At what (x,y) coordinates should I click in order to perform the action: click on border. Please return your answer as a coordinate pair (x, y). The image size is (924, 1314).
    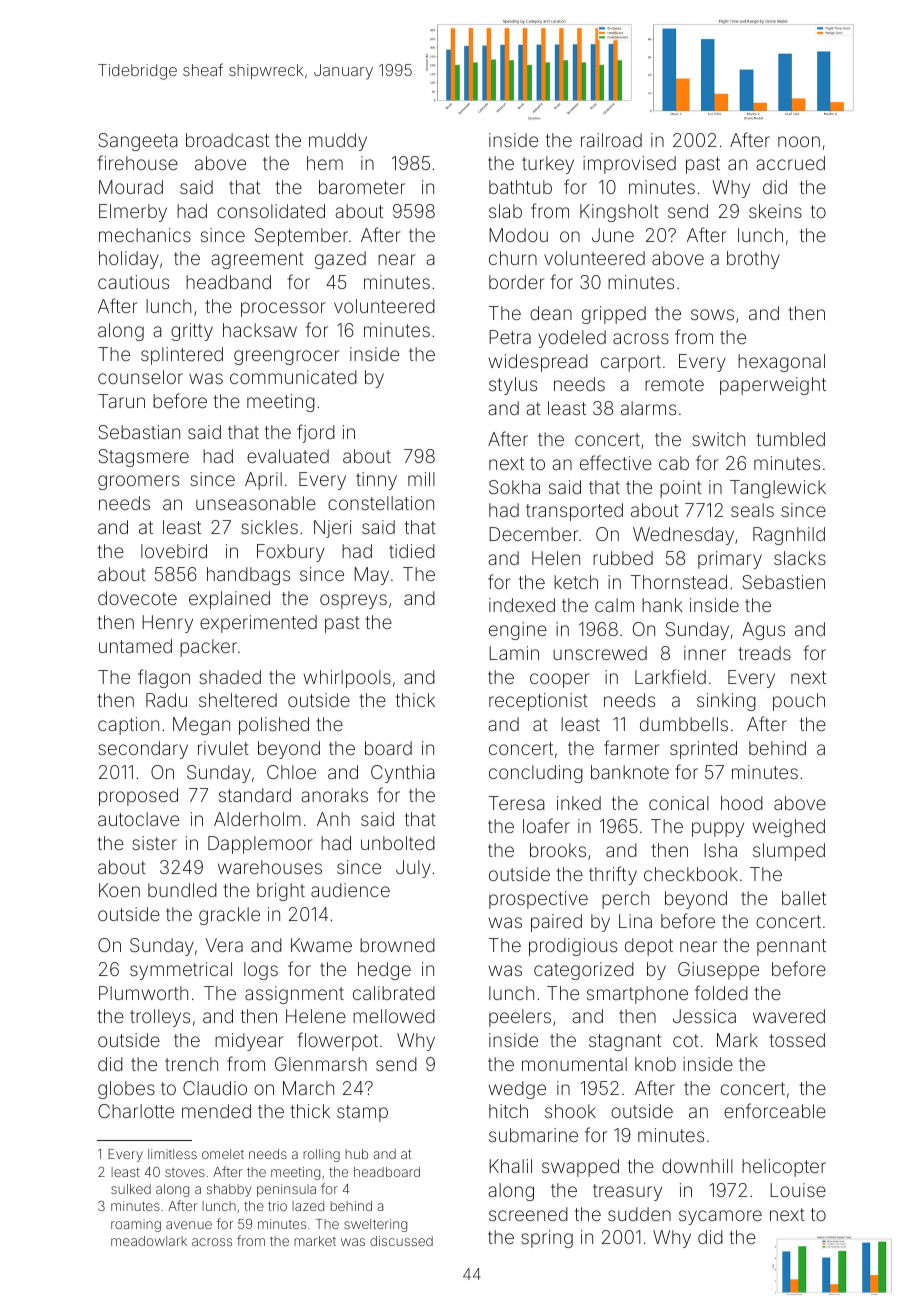
    Looking at the image, I should click on (517, 282).
